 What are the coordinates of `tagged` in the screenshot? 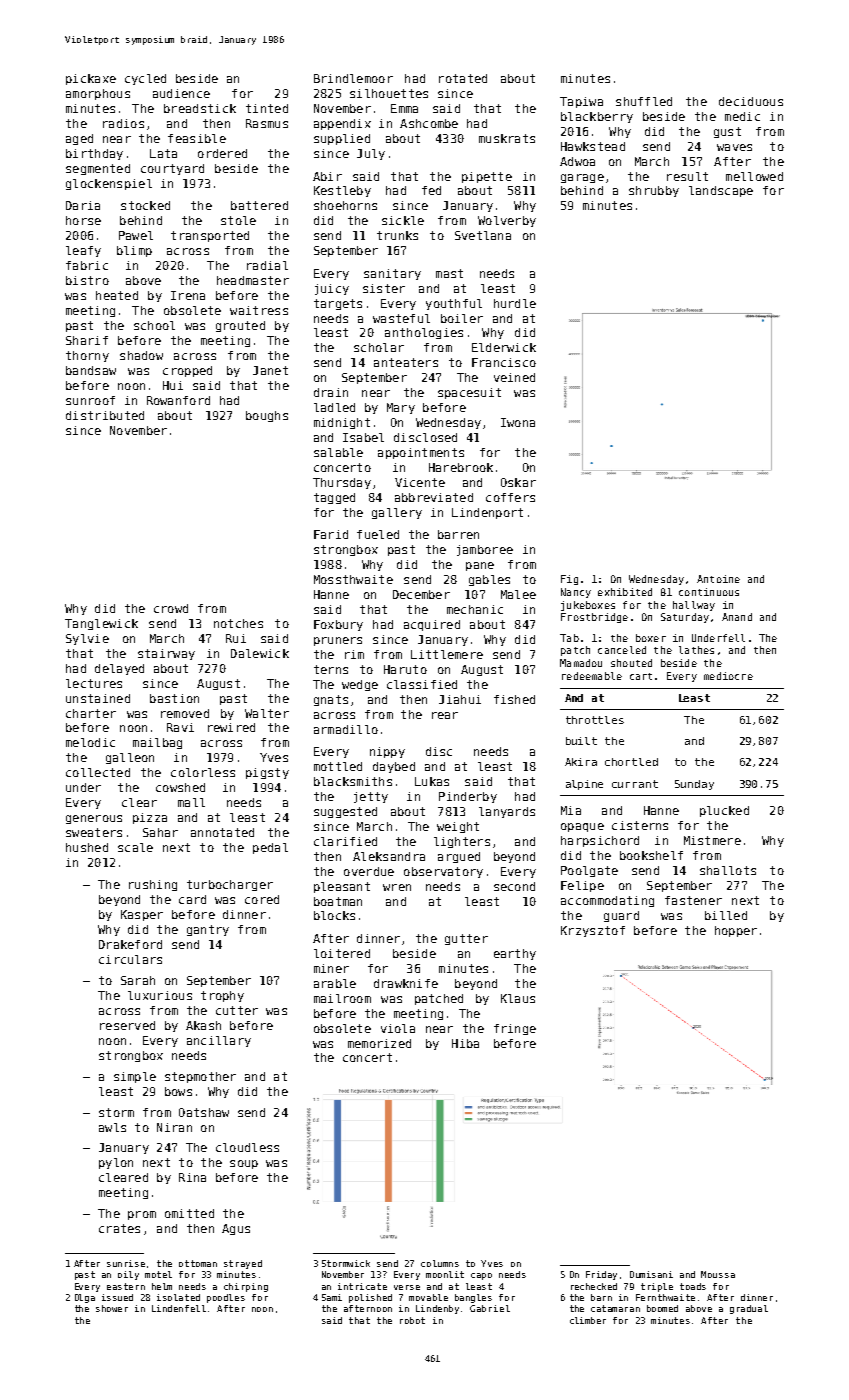 It's located at (334, 498).
